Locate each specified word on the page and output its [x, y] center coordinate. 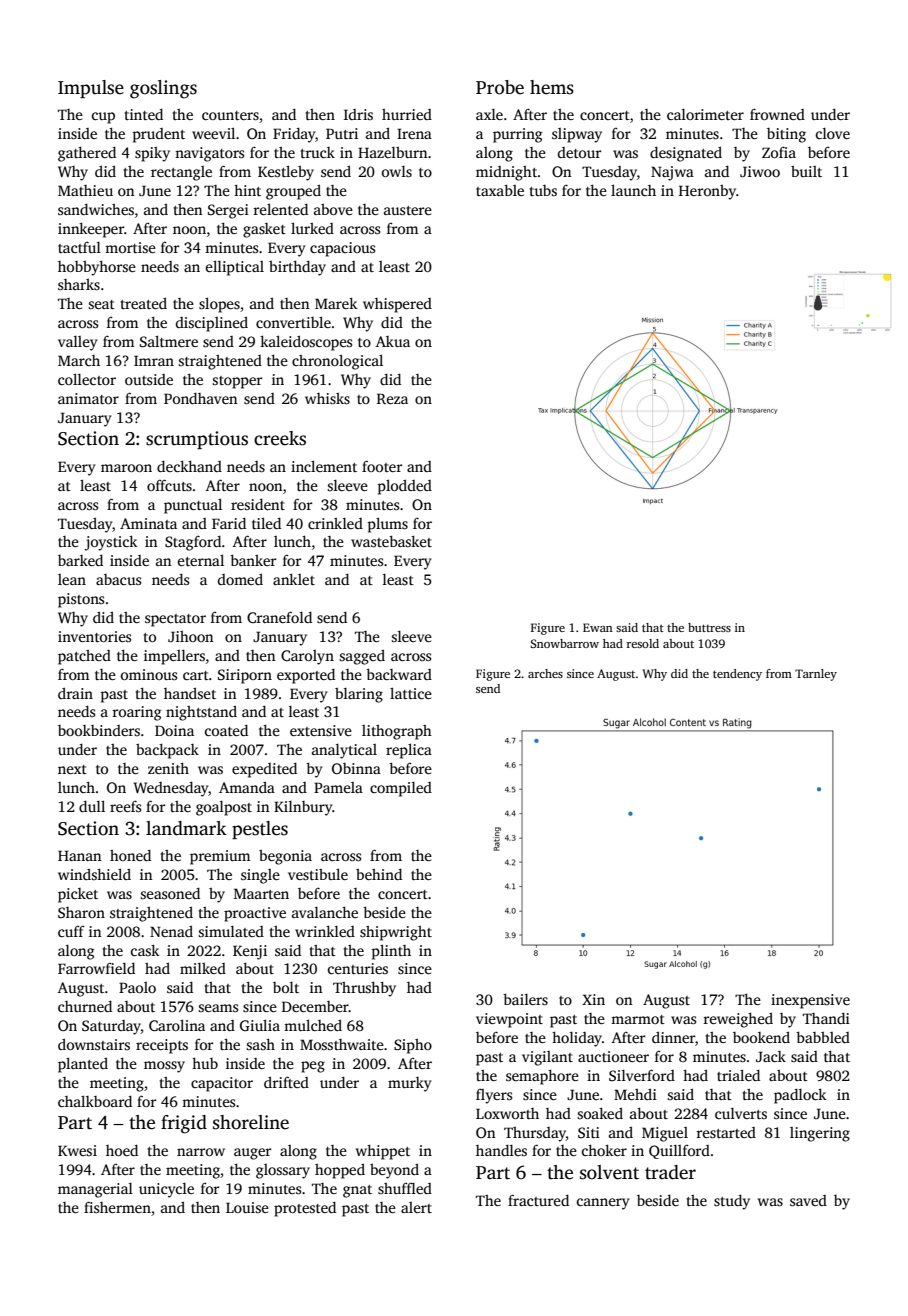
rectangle [181, 173]
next [72, 769]
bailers [525, 999]
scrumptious [197, 440]
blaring [359, 695]
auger [252, 1154]
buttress [709, 627]
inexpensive [810, 1001]
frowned [777, 114]
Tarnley [816, 675]
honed [130, 855]
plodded [404, 487]
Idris [358, 114]
